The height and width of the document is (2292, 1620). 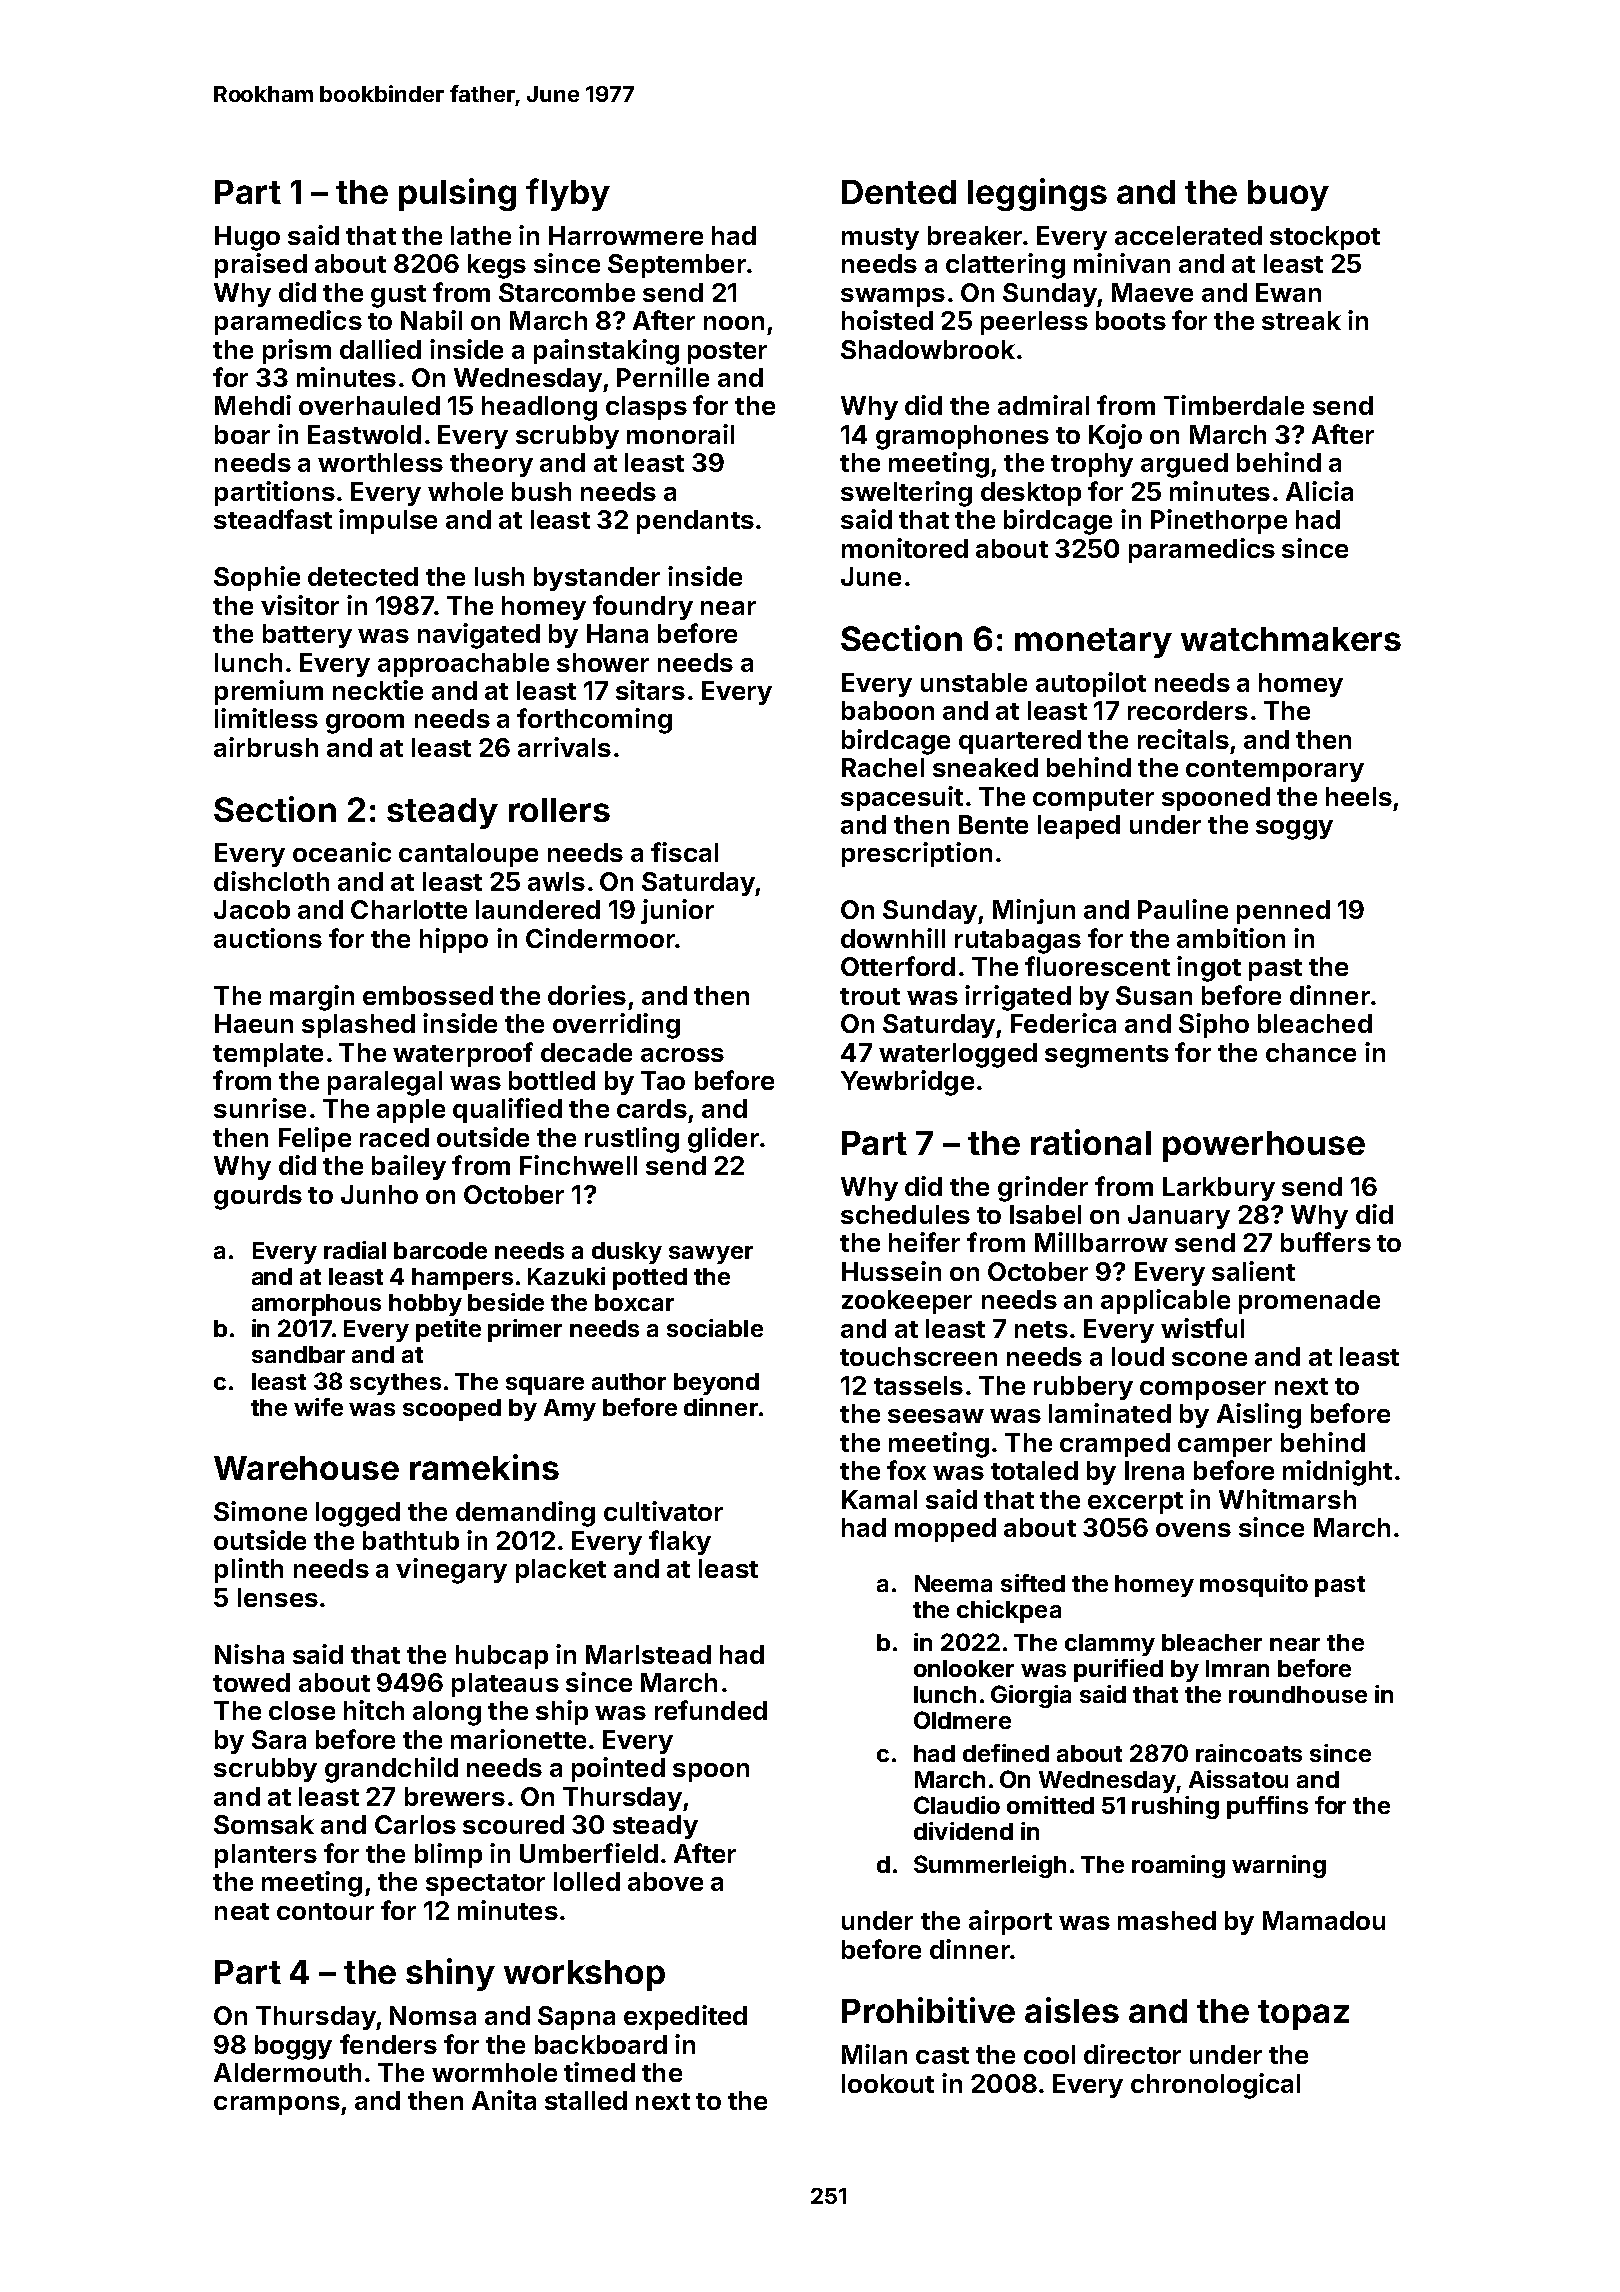 I want to click on wife, so click(x=318, y=1407).
